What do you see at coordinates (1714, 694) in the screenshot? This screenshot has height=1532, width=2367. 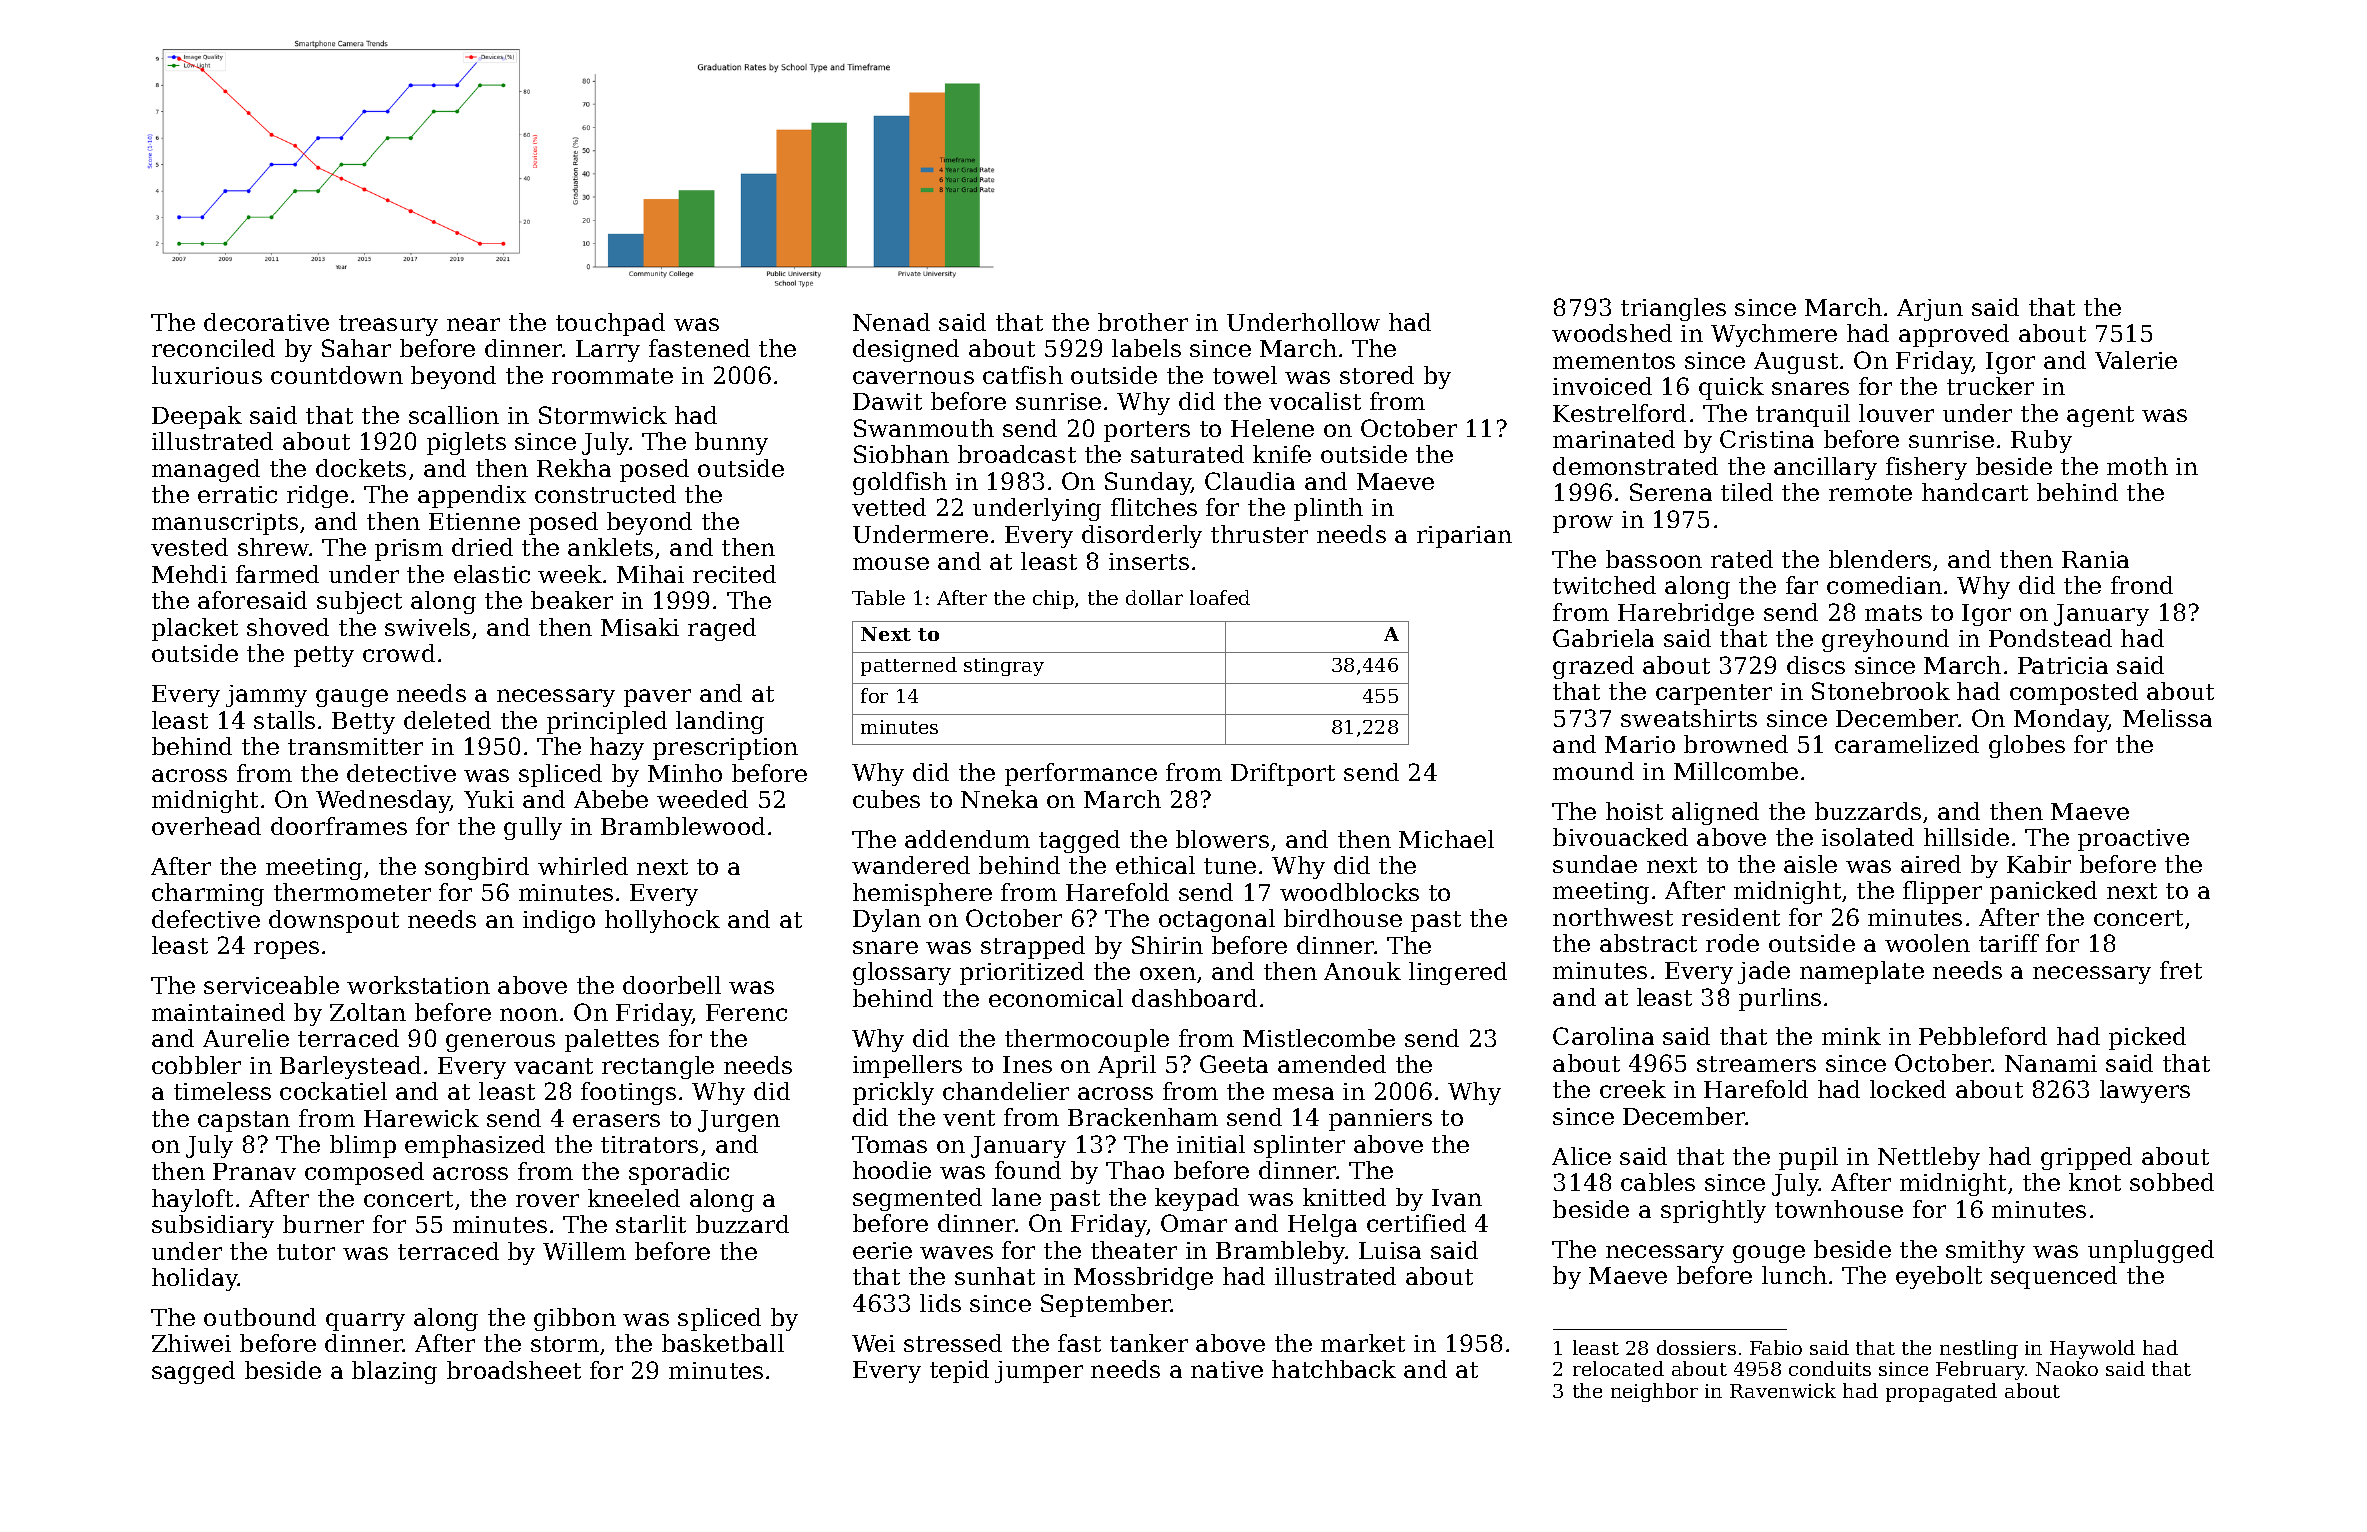 I see `carpenter` at bounding box center [1714, 694].
